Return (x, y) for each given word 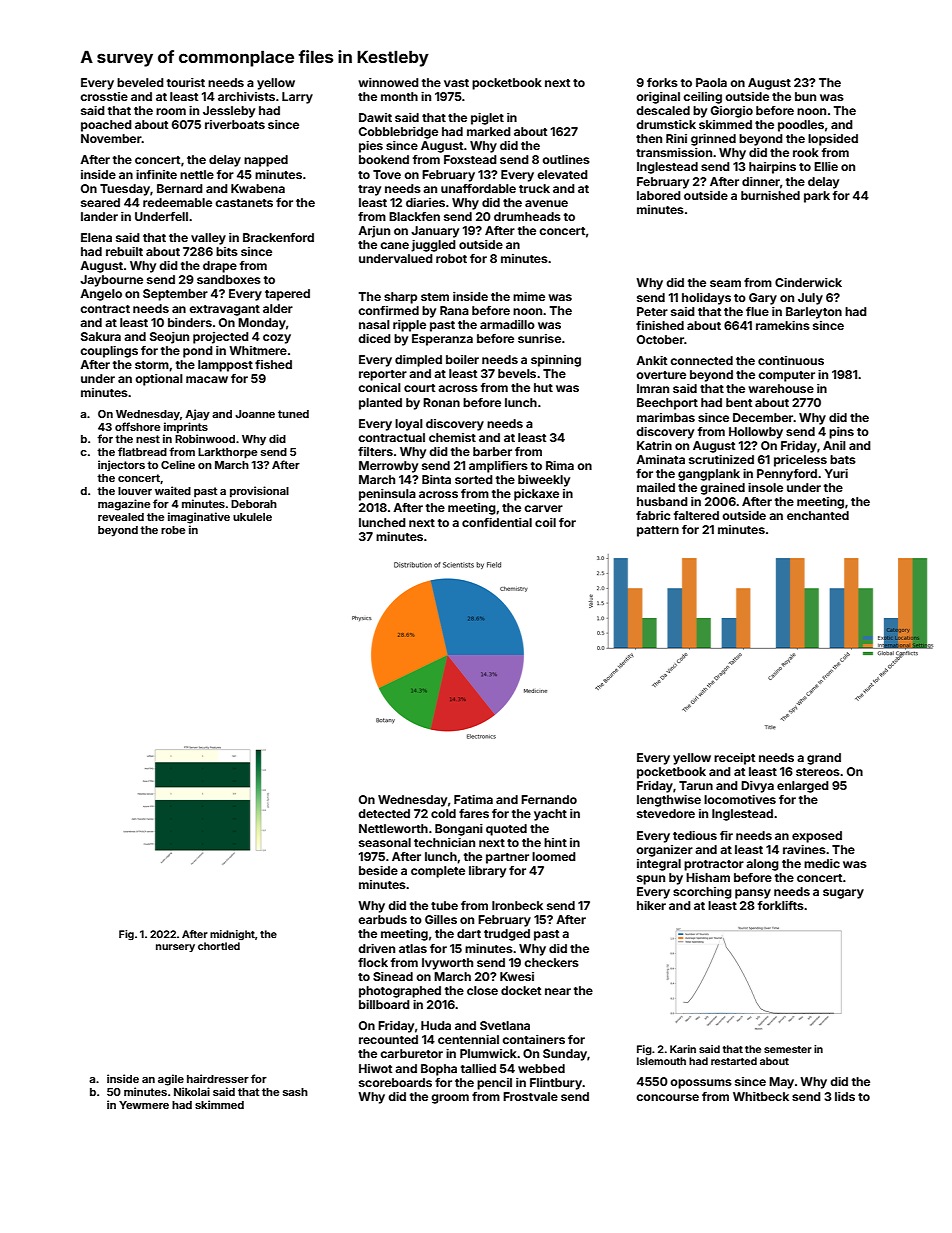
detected (384, 813)
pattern (658, 531)
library (487, 872)
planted (380, 404)
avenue (546, 203)
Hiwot (375, 1068)
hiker (651, 905)
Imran (653, 388)
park (817, 197)
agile (171, 1080)
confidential (497, 522)
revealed (121, 517)
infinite (156, 174)
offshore (138, 426)
